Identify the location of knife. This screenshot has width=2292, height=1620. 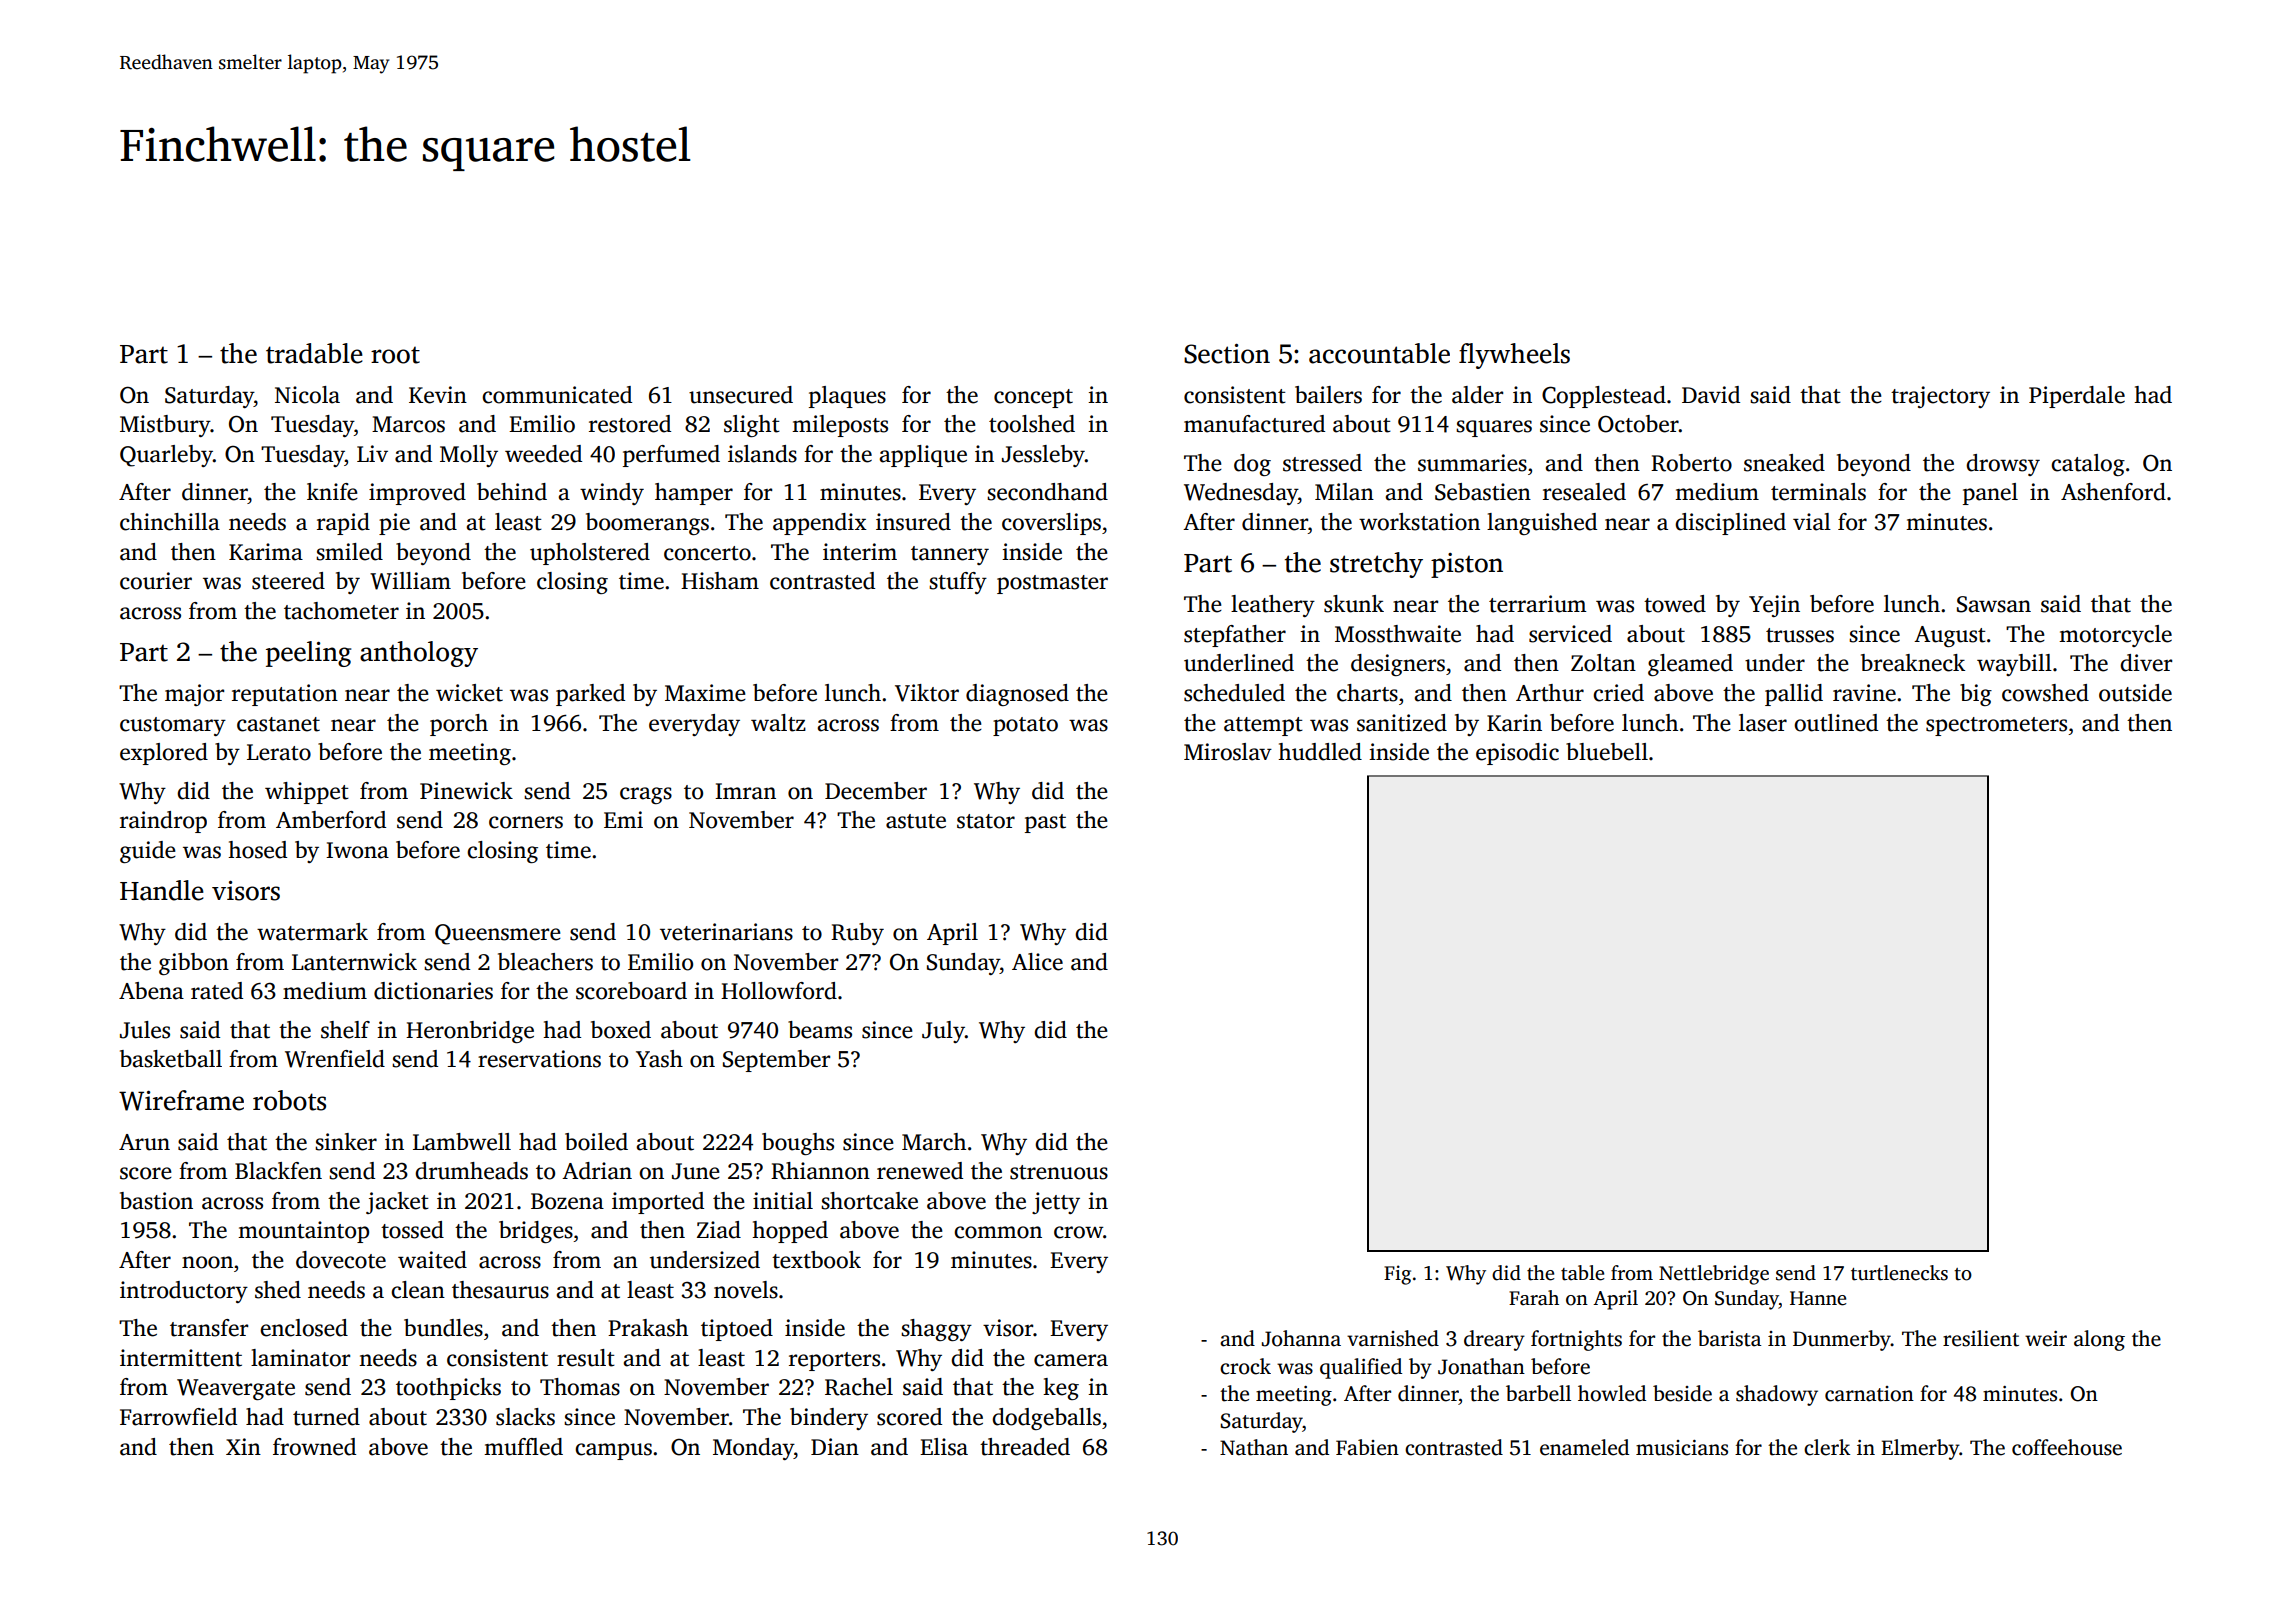
(332, 492).
